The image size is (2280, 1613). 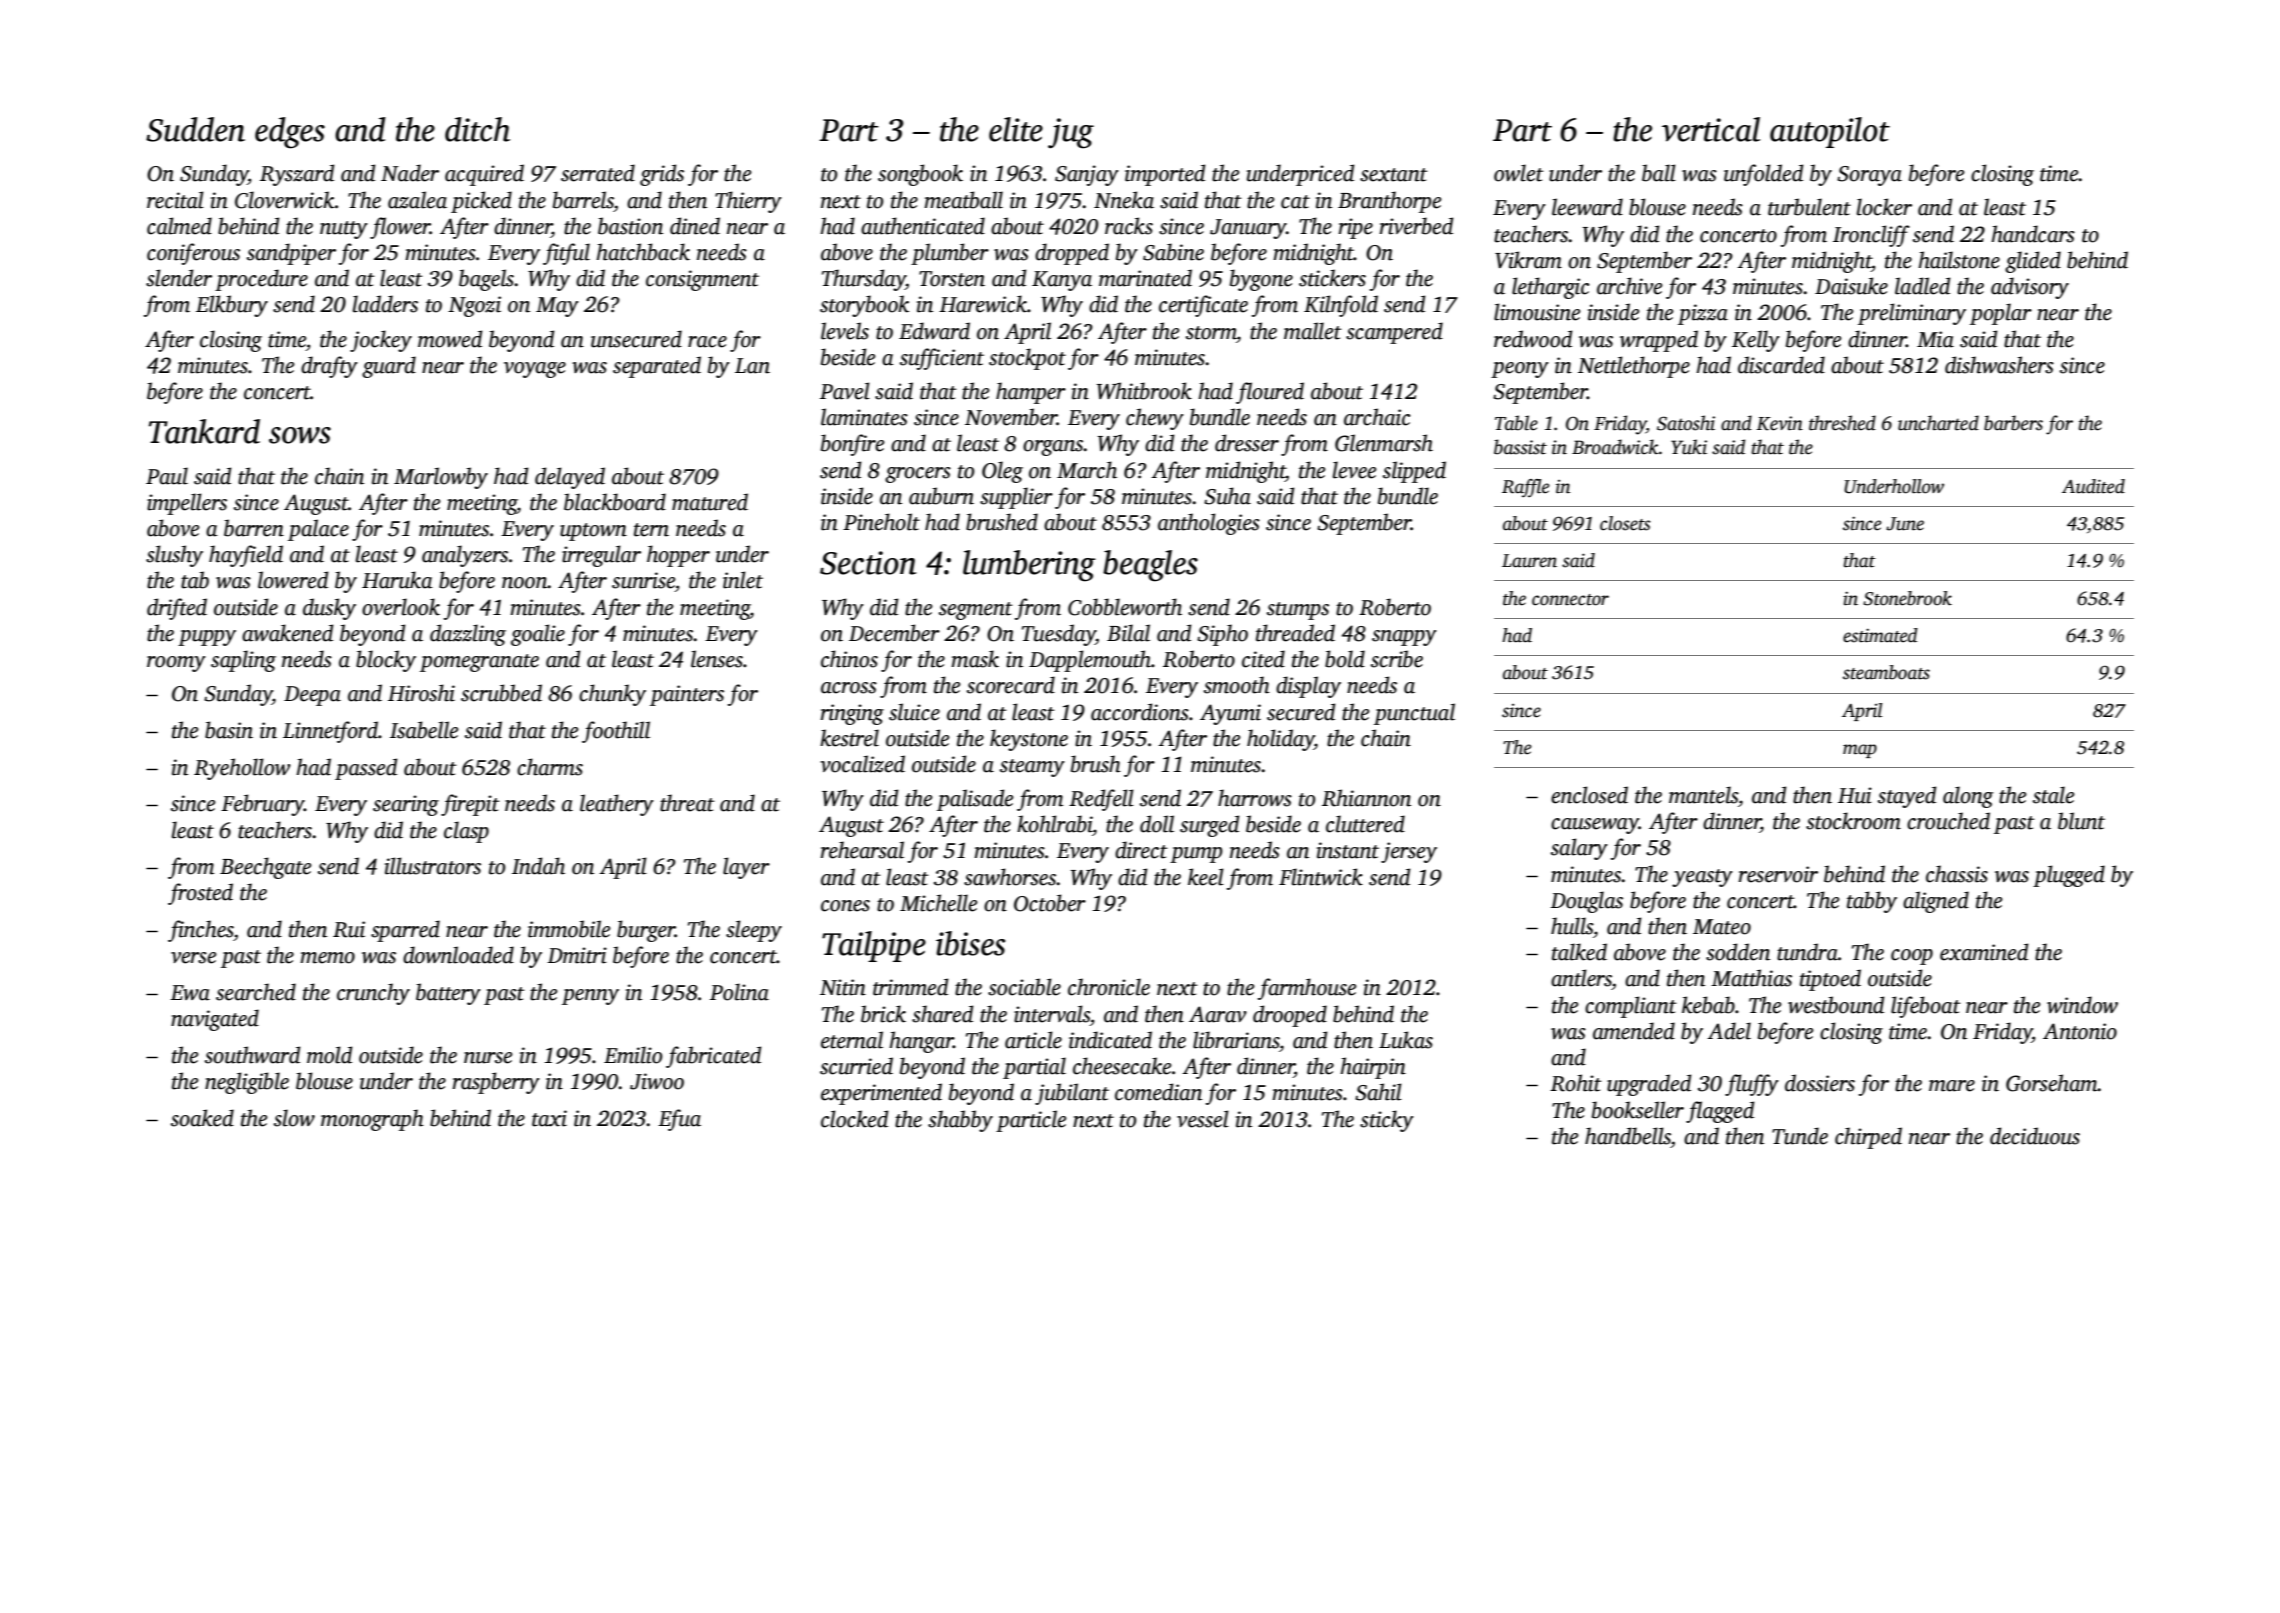 I want to click on blocky, so click(x=386, y=661).
